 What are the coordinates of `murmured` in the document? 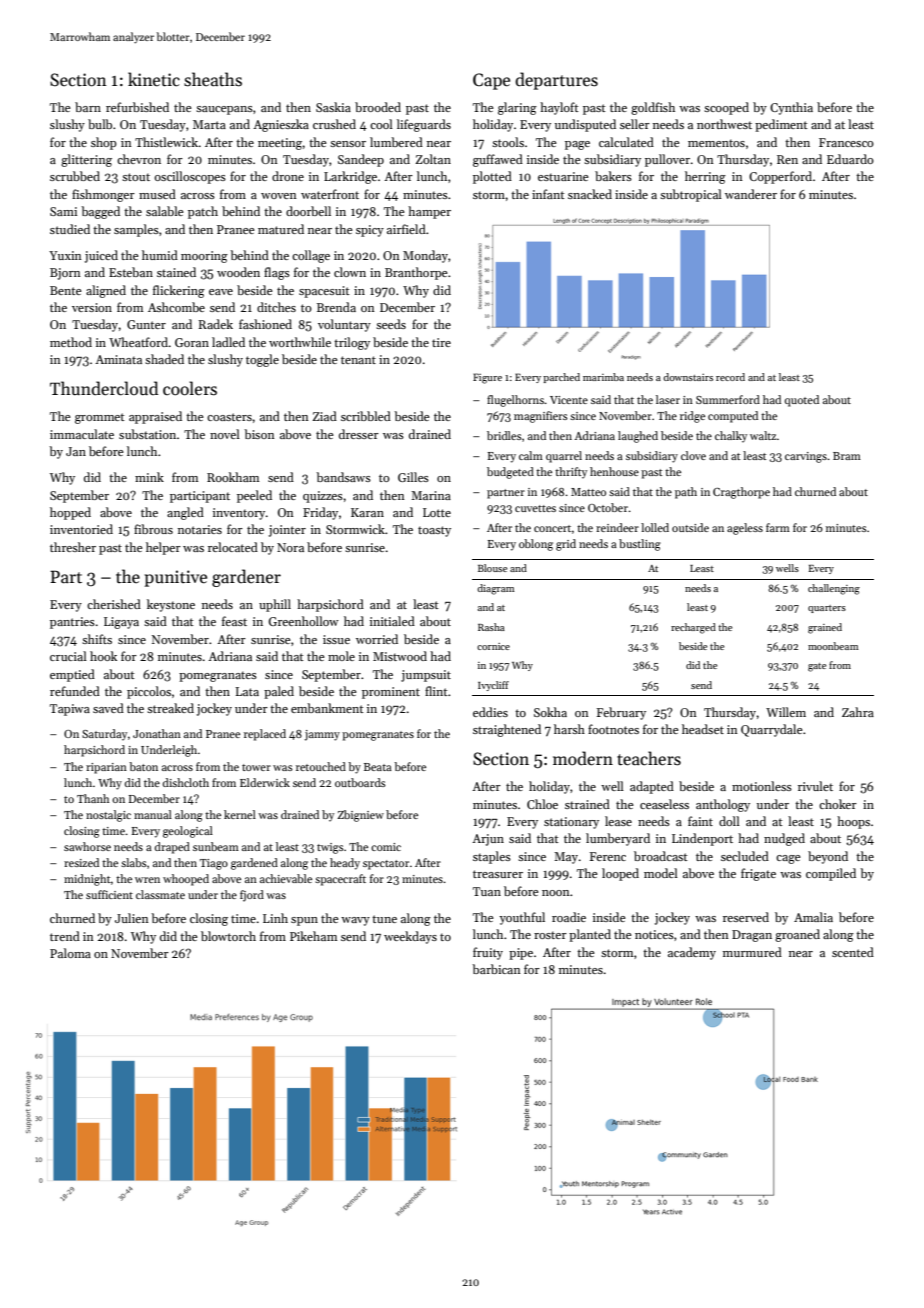 It's located at (752, 952).
